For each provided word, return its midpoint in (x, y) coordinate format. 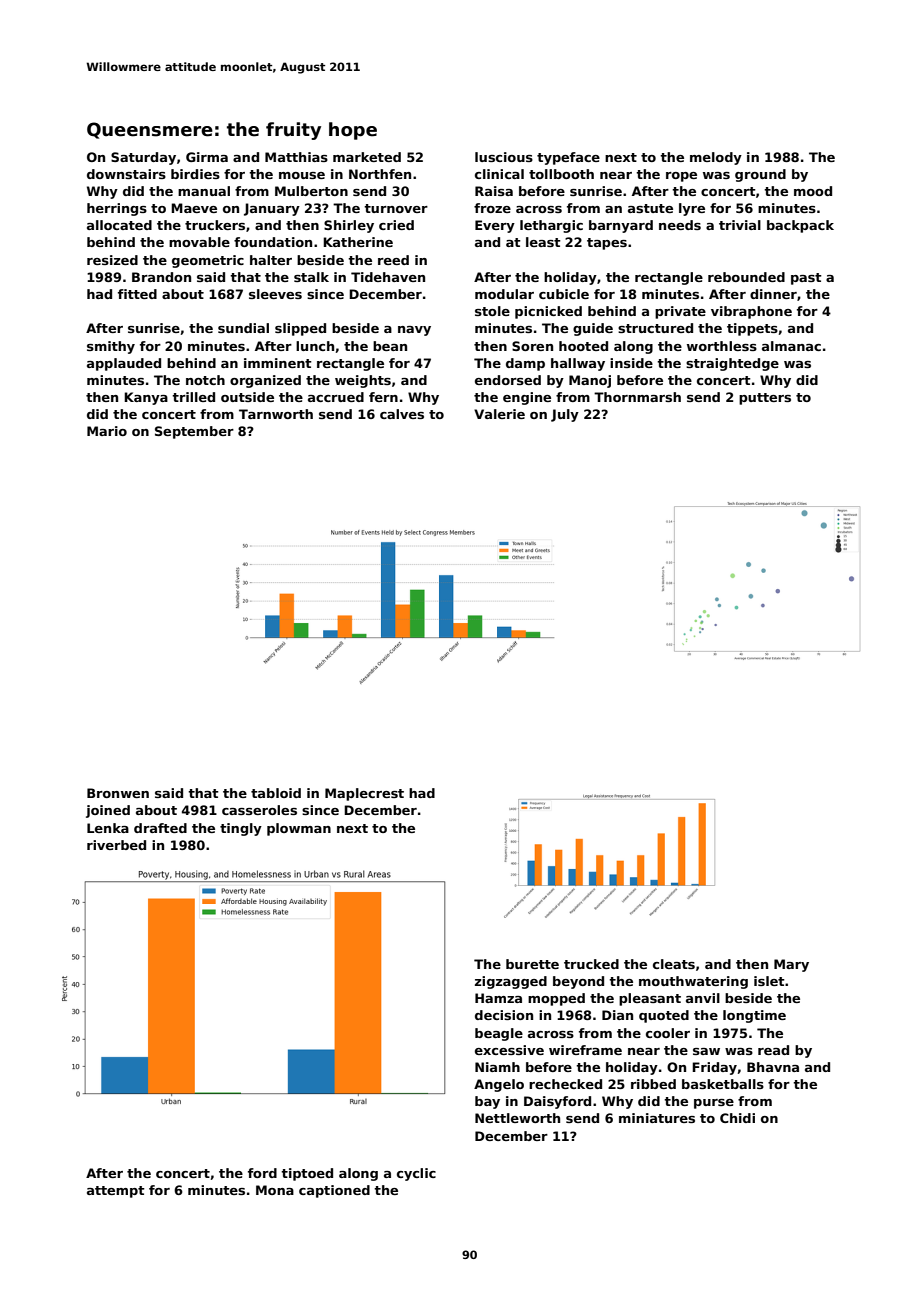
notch (205, 380)
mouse (302, 175)
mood (813, 191)
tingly (241, 829)
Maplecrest (364, 794)
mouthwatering (693, 982)
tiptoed (307, 1174)
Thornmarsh (637, 397)
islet (769, 981)
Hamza (498, 998)
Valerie (499, 414)
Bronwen (118, 793)
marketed (367, 157)
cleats (674, 964)
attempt (116, 1192)
